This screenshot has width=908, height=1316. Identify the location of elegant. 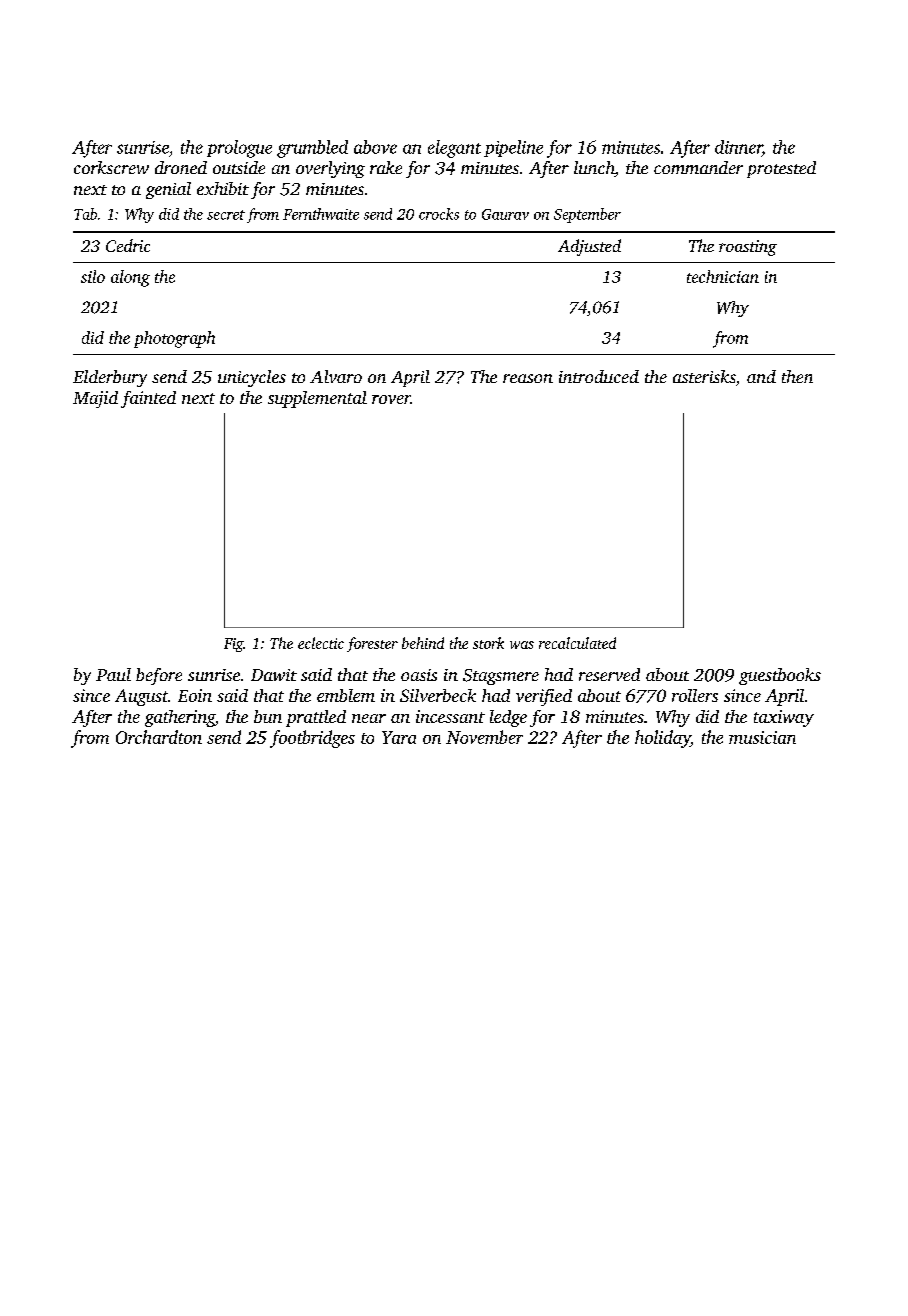
(454, 149).
